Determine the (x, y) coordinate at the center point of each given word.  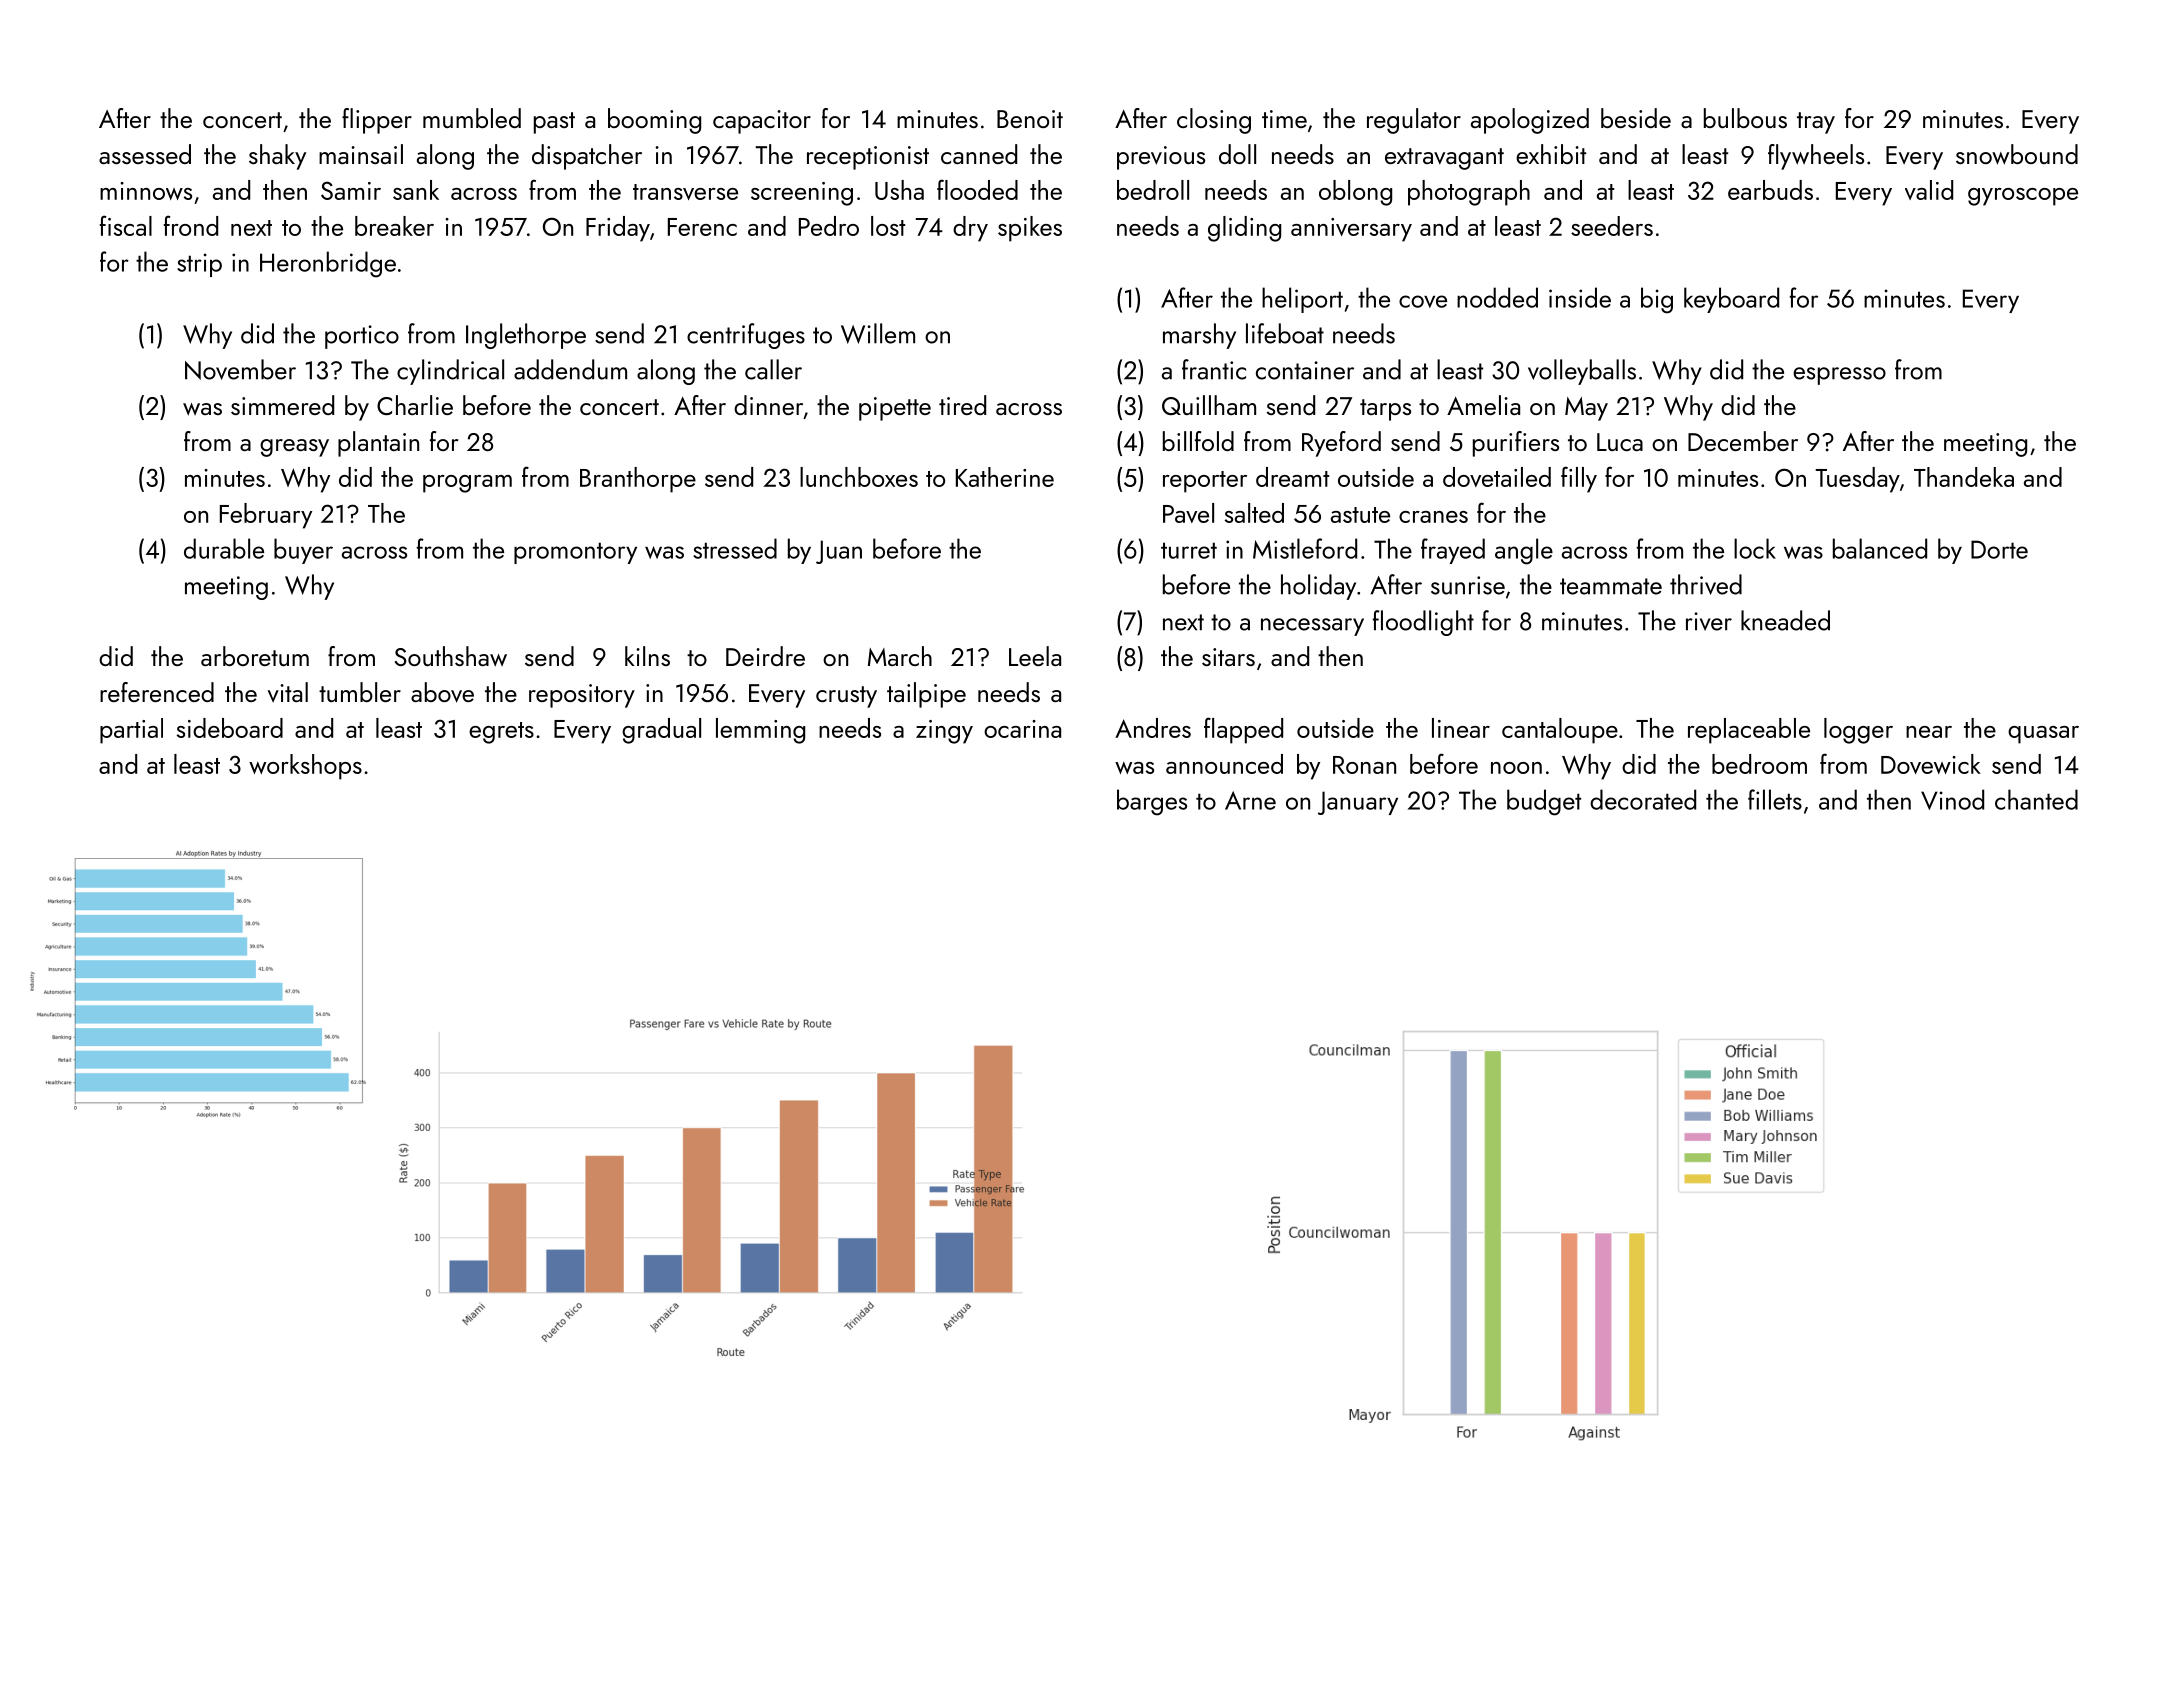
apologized (1530, 121)
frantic (1214, 369)
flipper (377, 121)
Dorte (1999, 549)
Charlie (415, 405)
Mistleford (1305, 548)
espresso (1839, 376)
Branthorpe (638, 480)
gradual (661, 731)
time (1284, 119)
